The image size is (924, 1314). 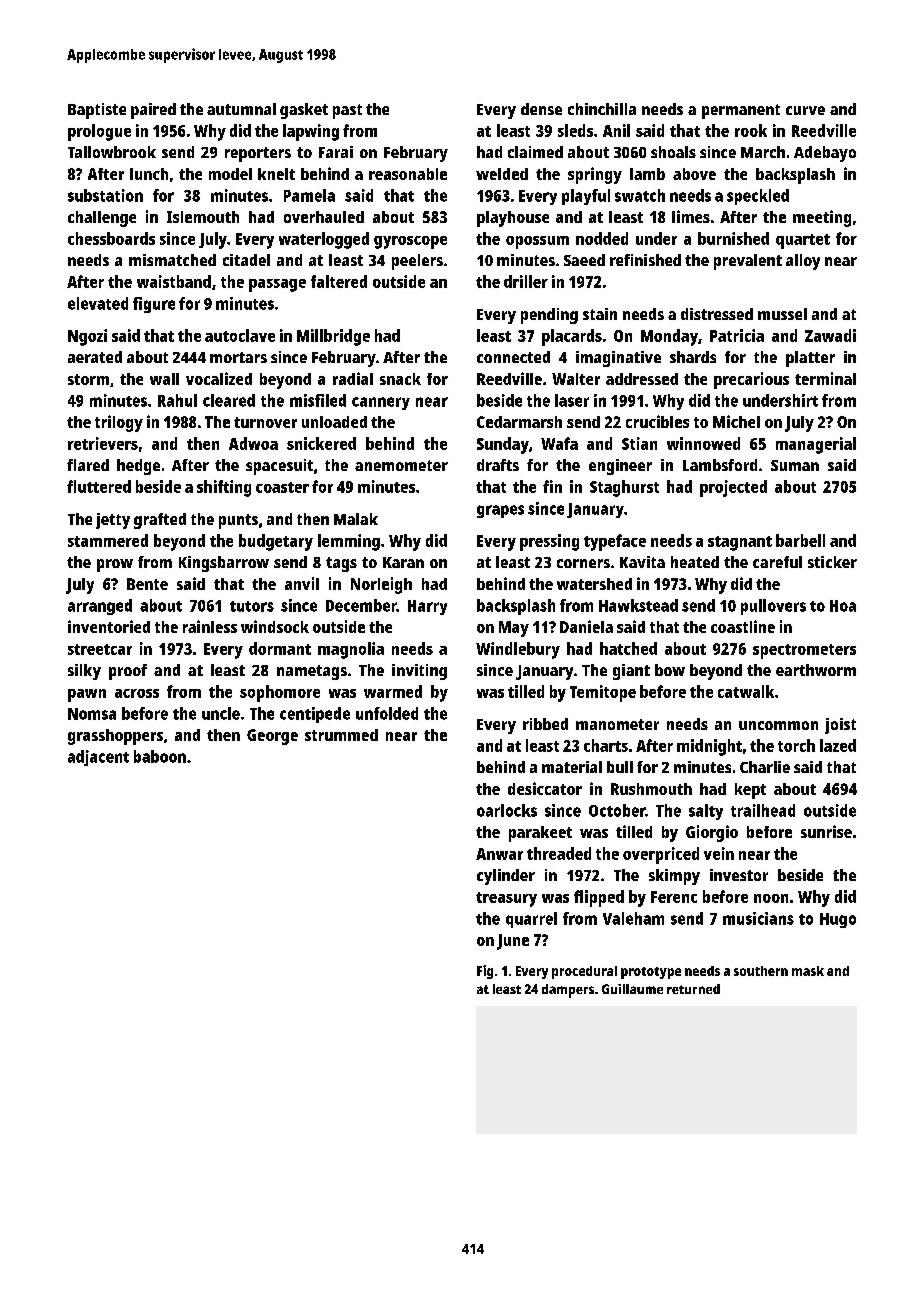 I want to click on ribbed, so click(x=545, y=724).
